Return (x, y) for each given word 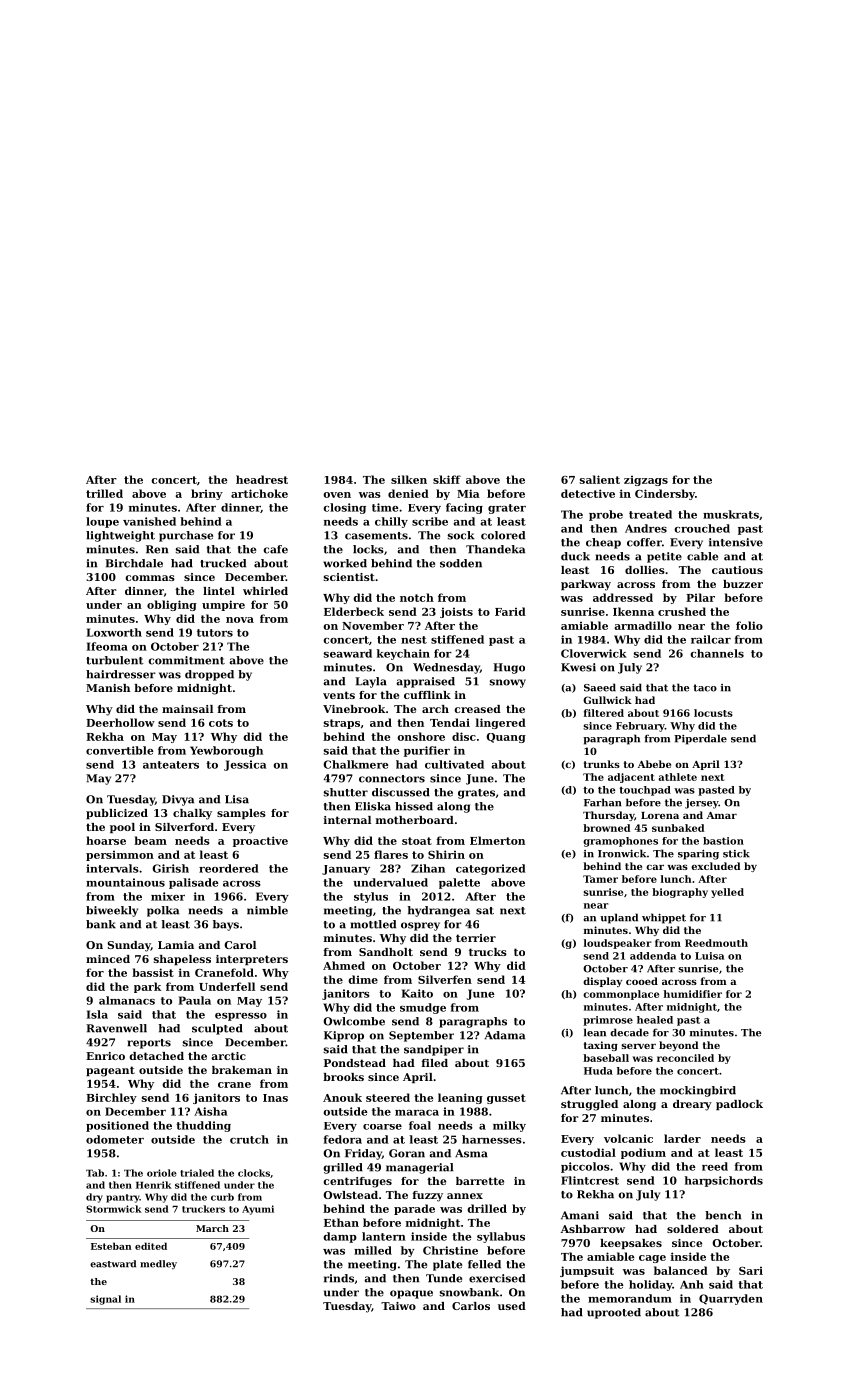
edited (151, 1246)
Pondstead (355, 1063)
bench (723, 1215)
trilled (104, 493)
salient (600, 479)
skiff (447, 479)
